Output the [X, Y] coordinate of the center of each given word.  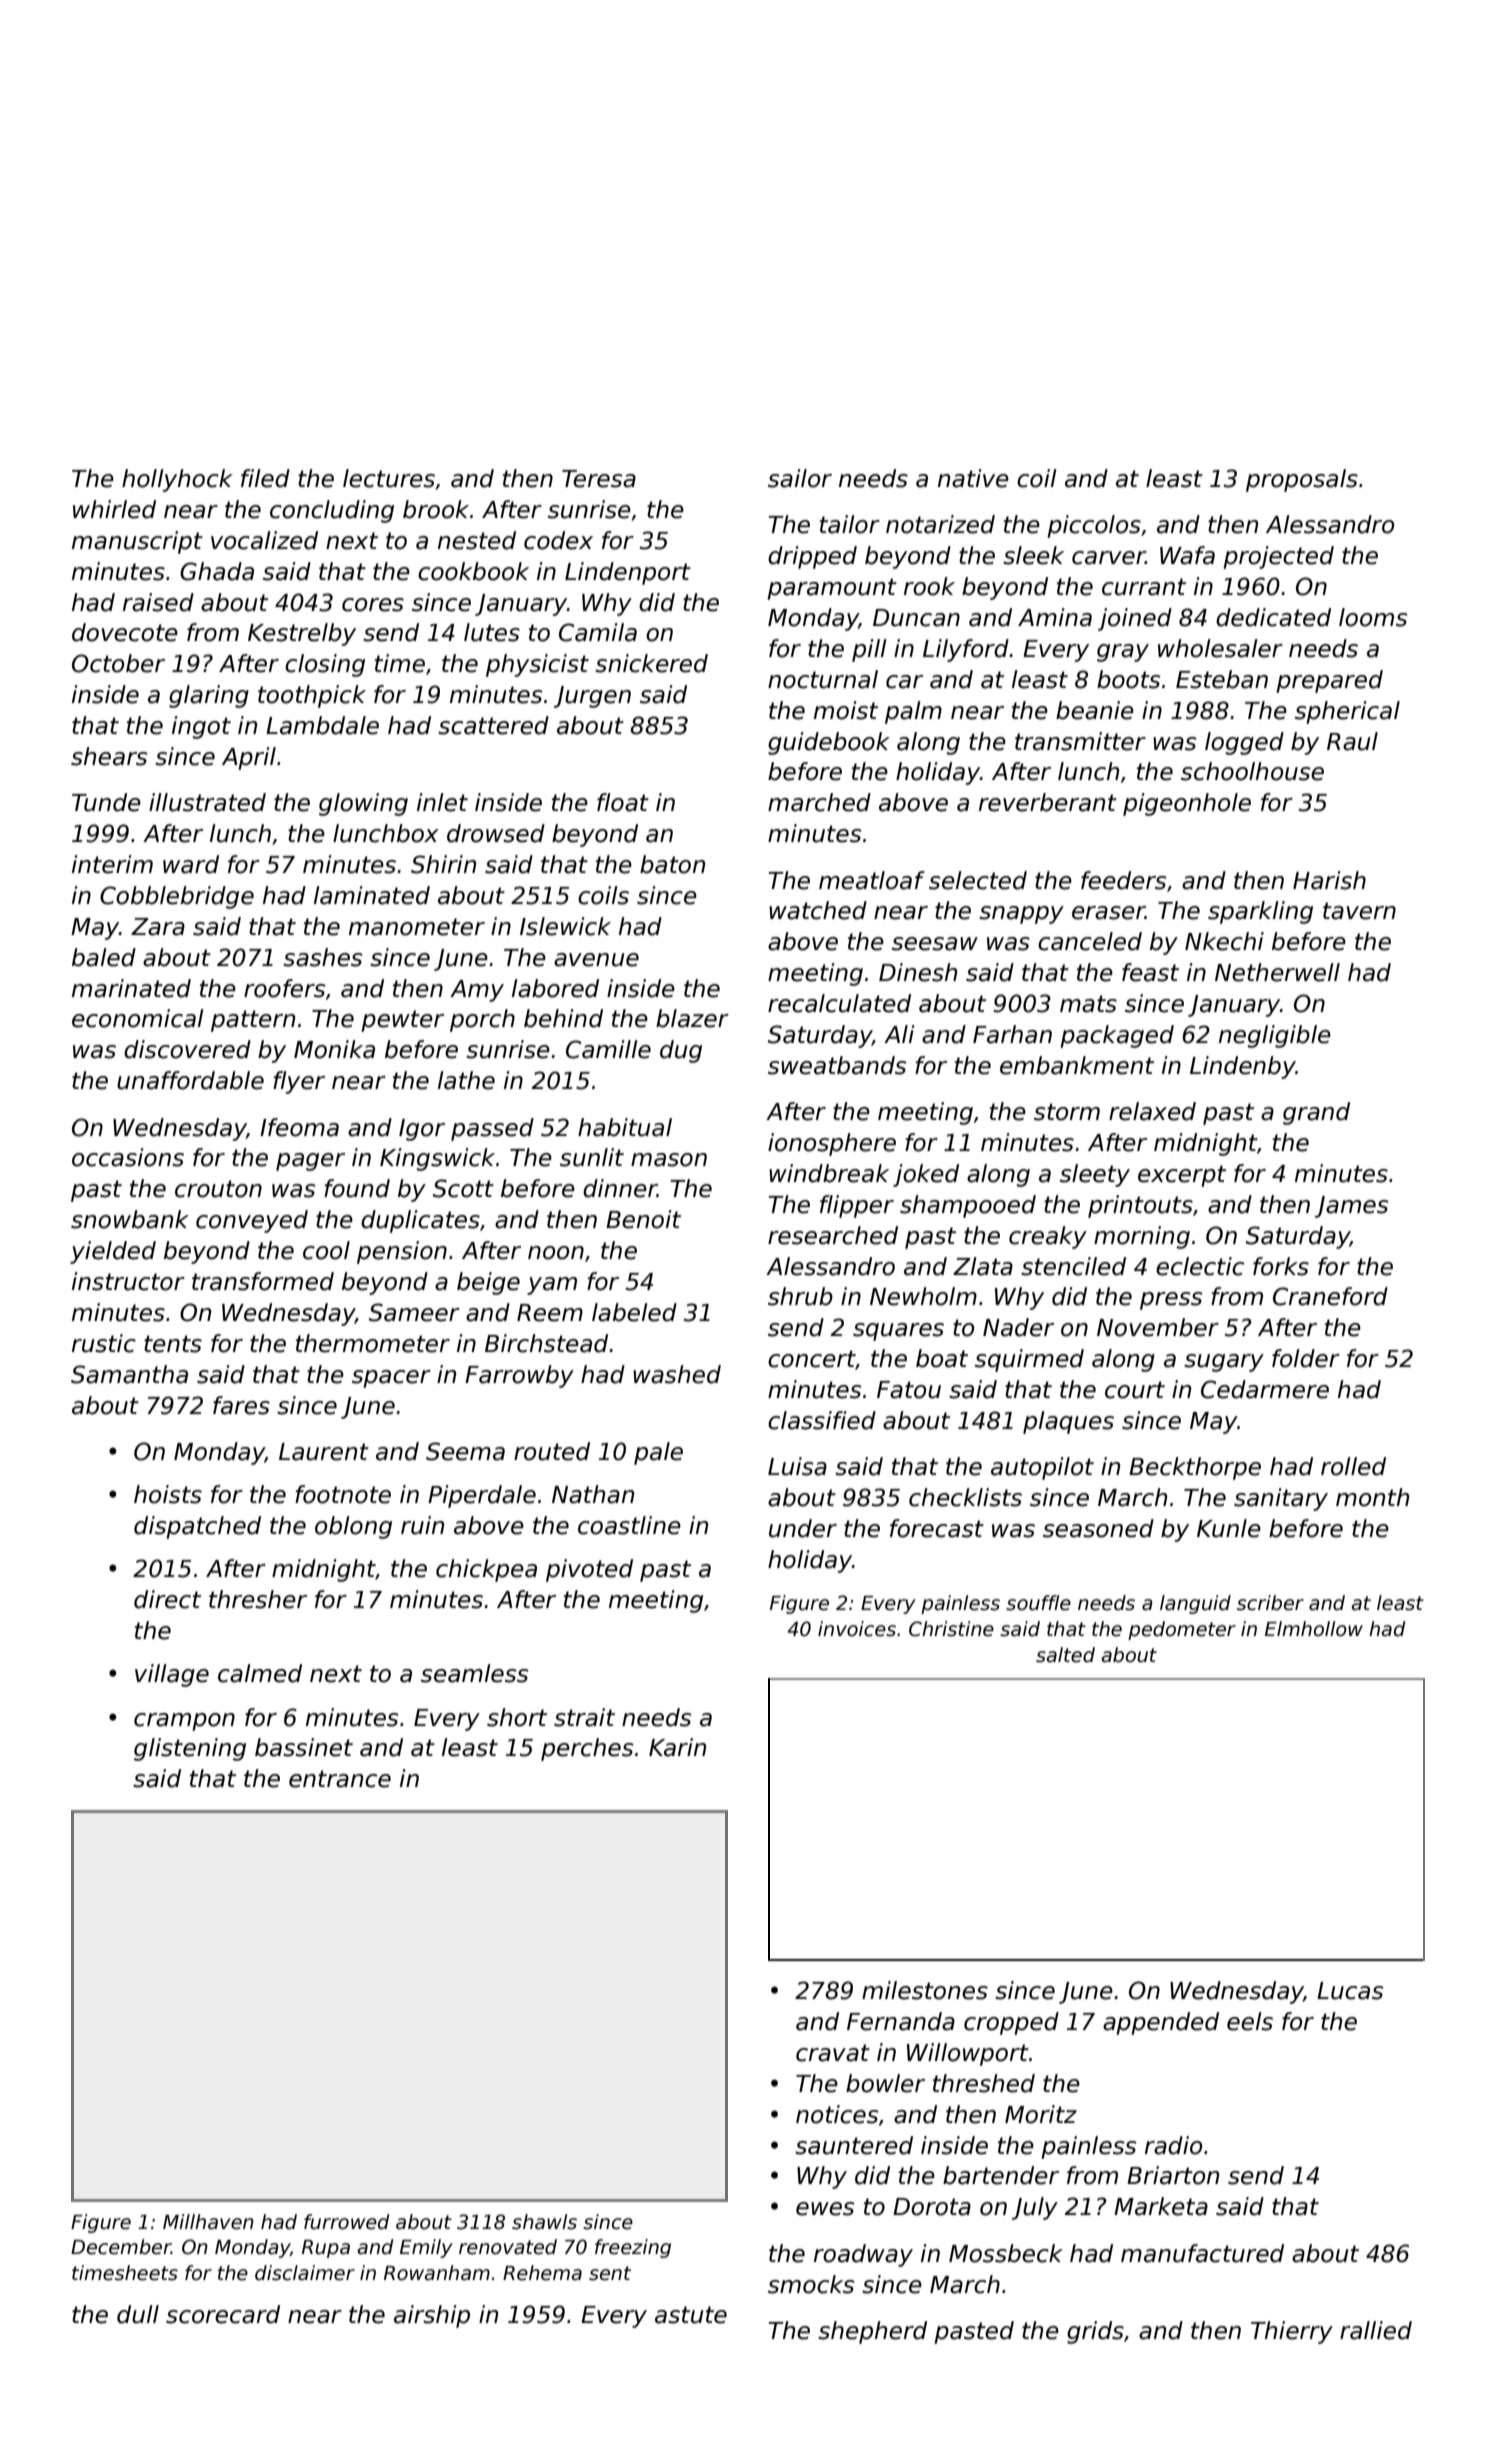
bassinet [304, 1747]
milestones [925, 1990]
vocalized [264, 540]
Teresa [599, 479]
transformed [263, 1281]
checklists [965, 1497]
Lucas [1350, 1991]
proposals [1302, 480]
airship [432, 2316]
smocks [811, 2284]
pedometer [1182, 1630]
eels [1250, 2021]
